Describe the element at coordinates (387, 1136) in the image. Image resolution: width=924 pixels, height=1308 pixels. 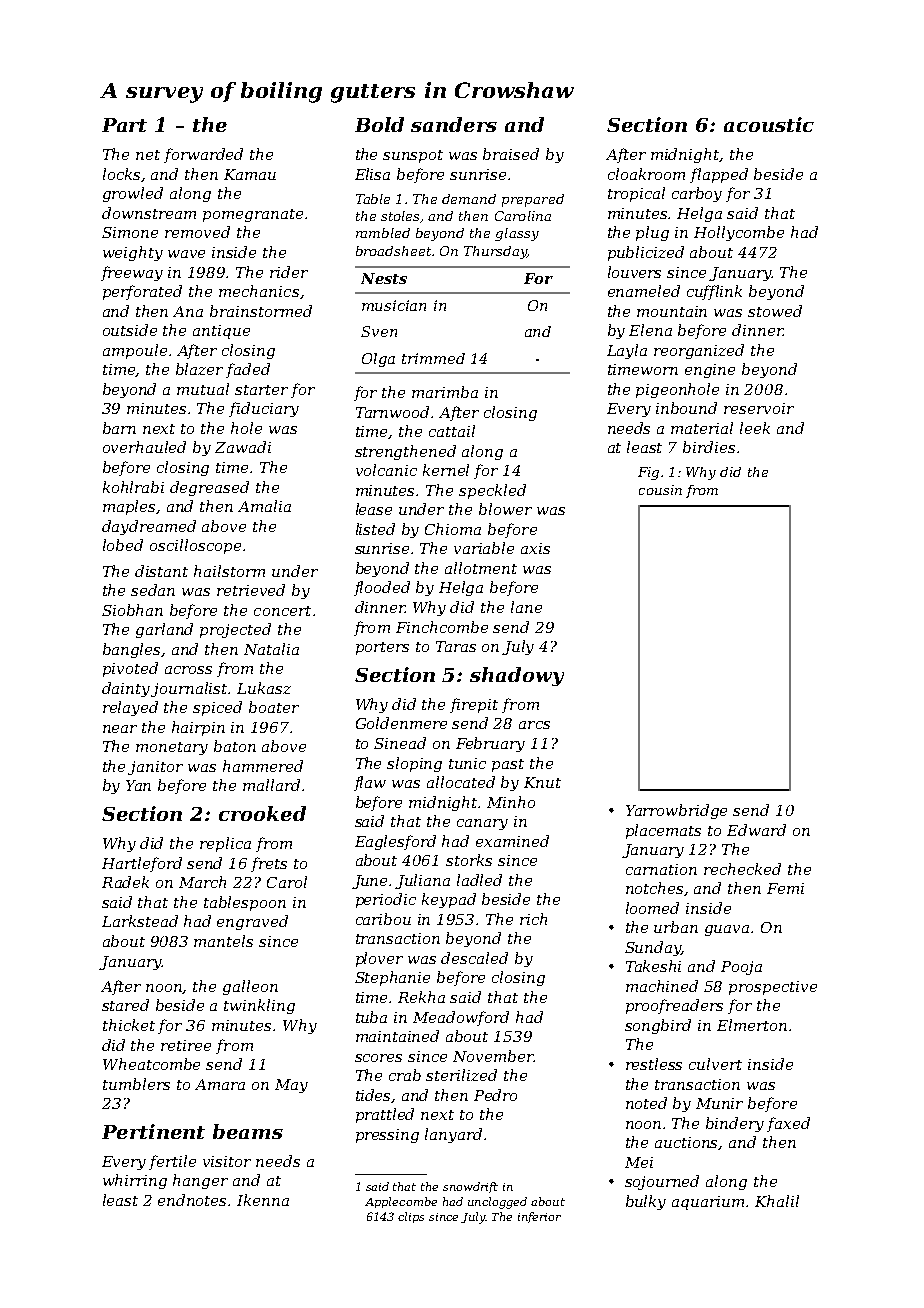
I see `pressing` at that location.
